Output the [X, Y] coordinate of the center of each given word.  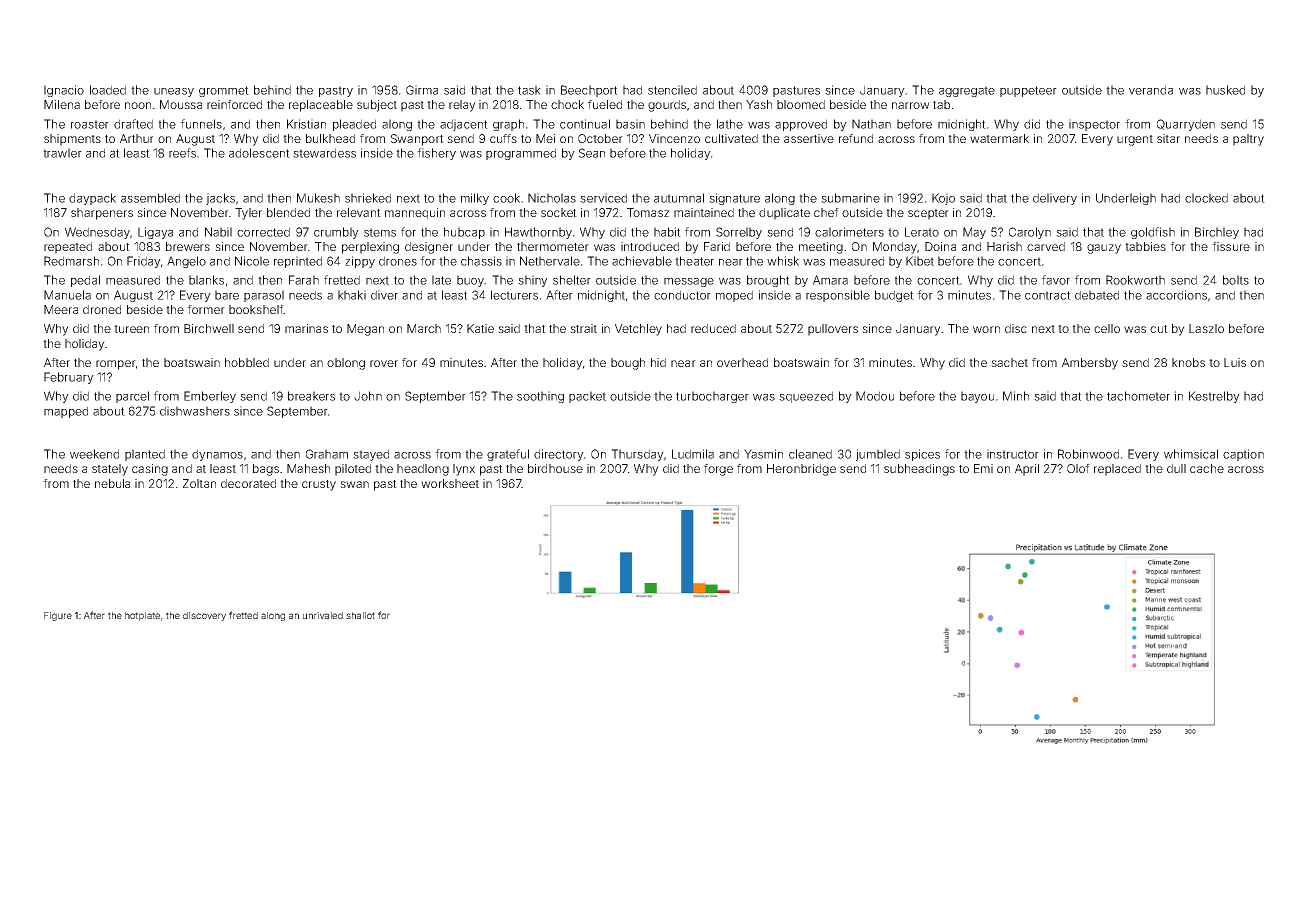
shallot [360, 615]
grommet [224, 91]
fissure [1231, 246]
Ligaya [155, 233]
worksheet [450, 483]
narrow [911, 105]
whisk [783, 261]
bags [266, 470]
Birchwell [209, 328]
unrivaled [323, 615]
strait [583, 328]
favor [1056, 280]
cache [1207, 468]
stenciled [672, 90]
